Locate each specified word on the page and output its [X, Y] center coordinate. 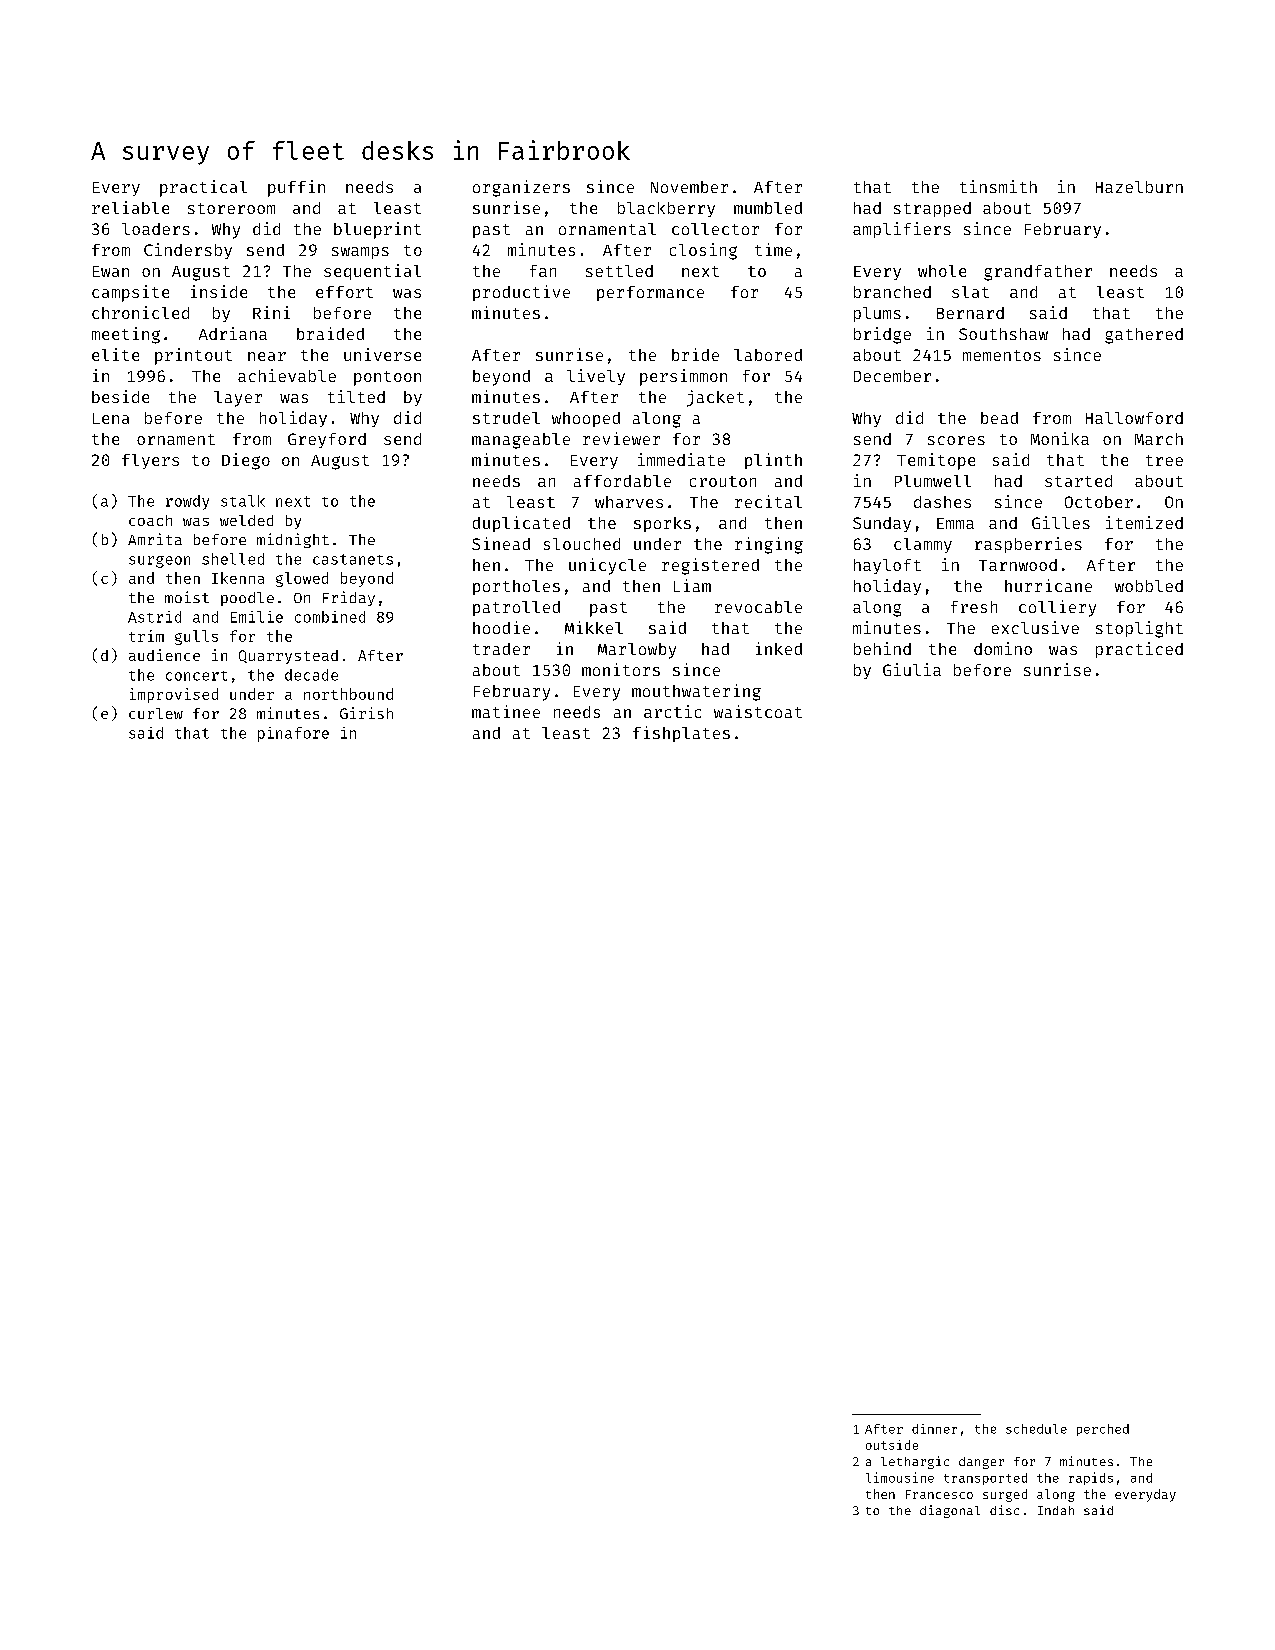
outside [892, 1445]
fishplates [681, 734]
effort [344, 292]
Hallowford [1134, 418]
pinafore [293, 734]
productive [521, 293]
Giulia [912, 669]
